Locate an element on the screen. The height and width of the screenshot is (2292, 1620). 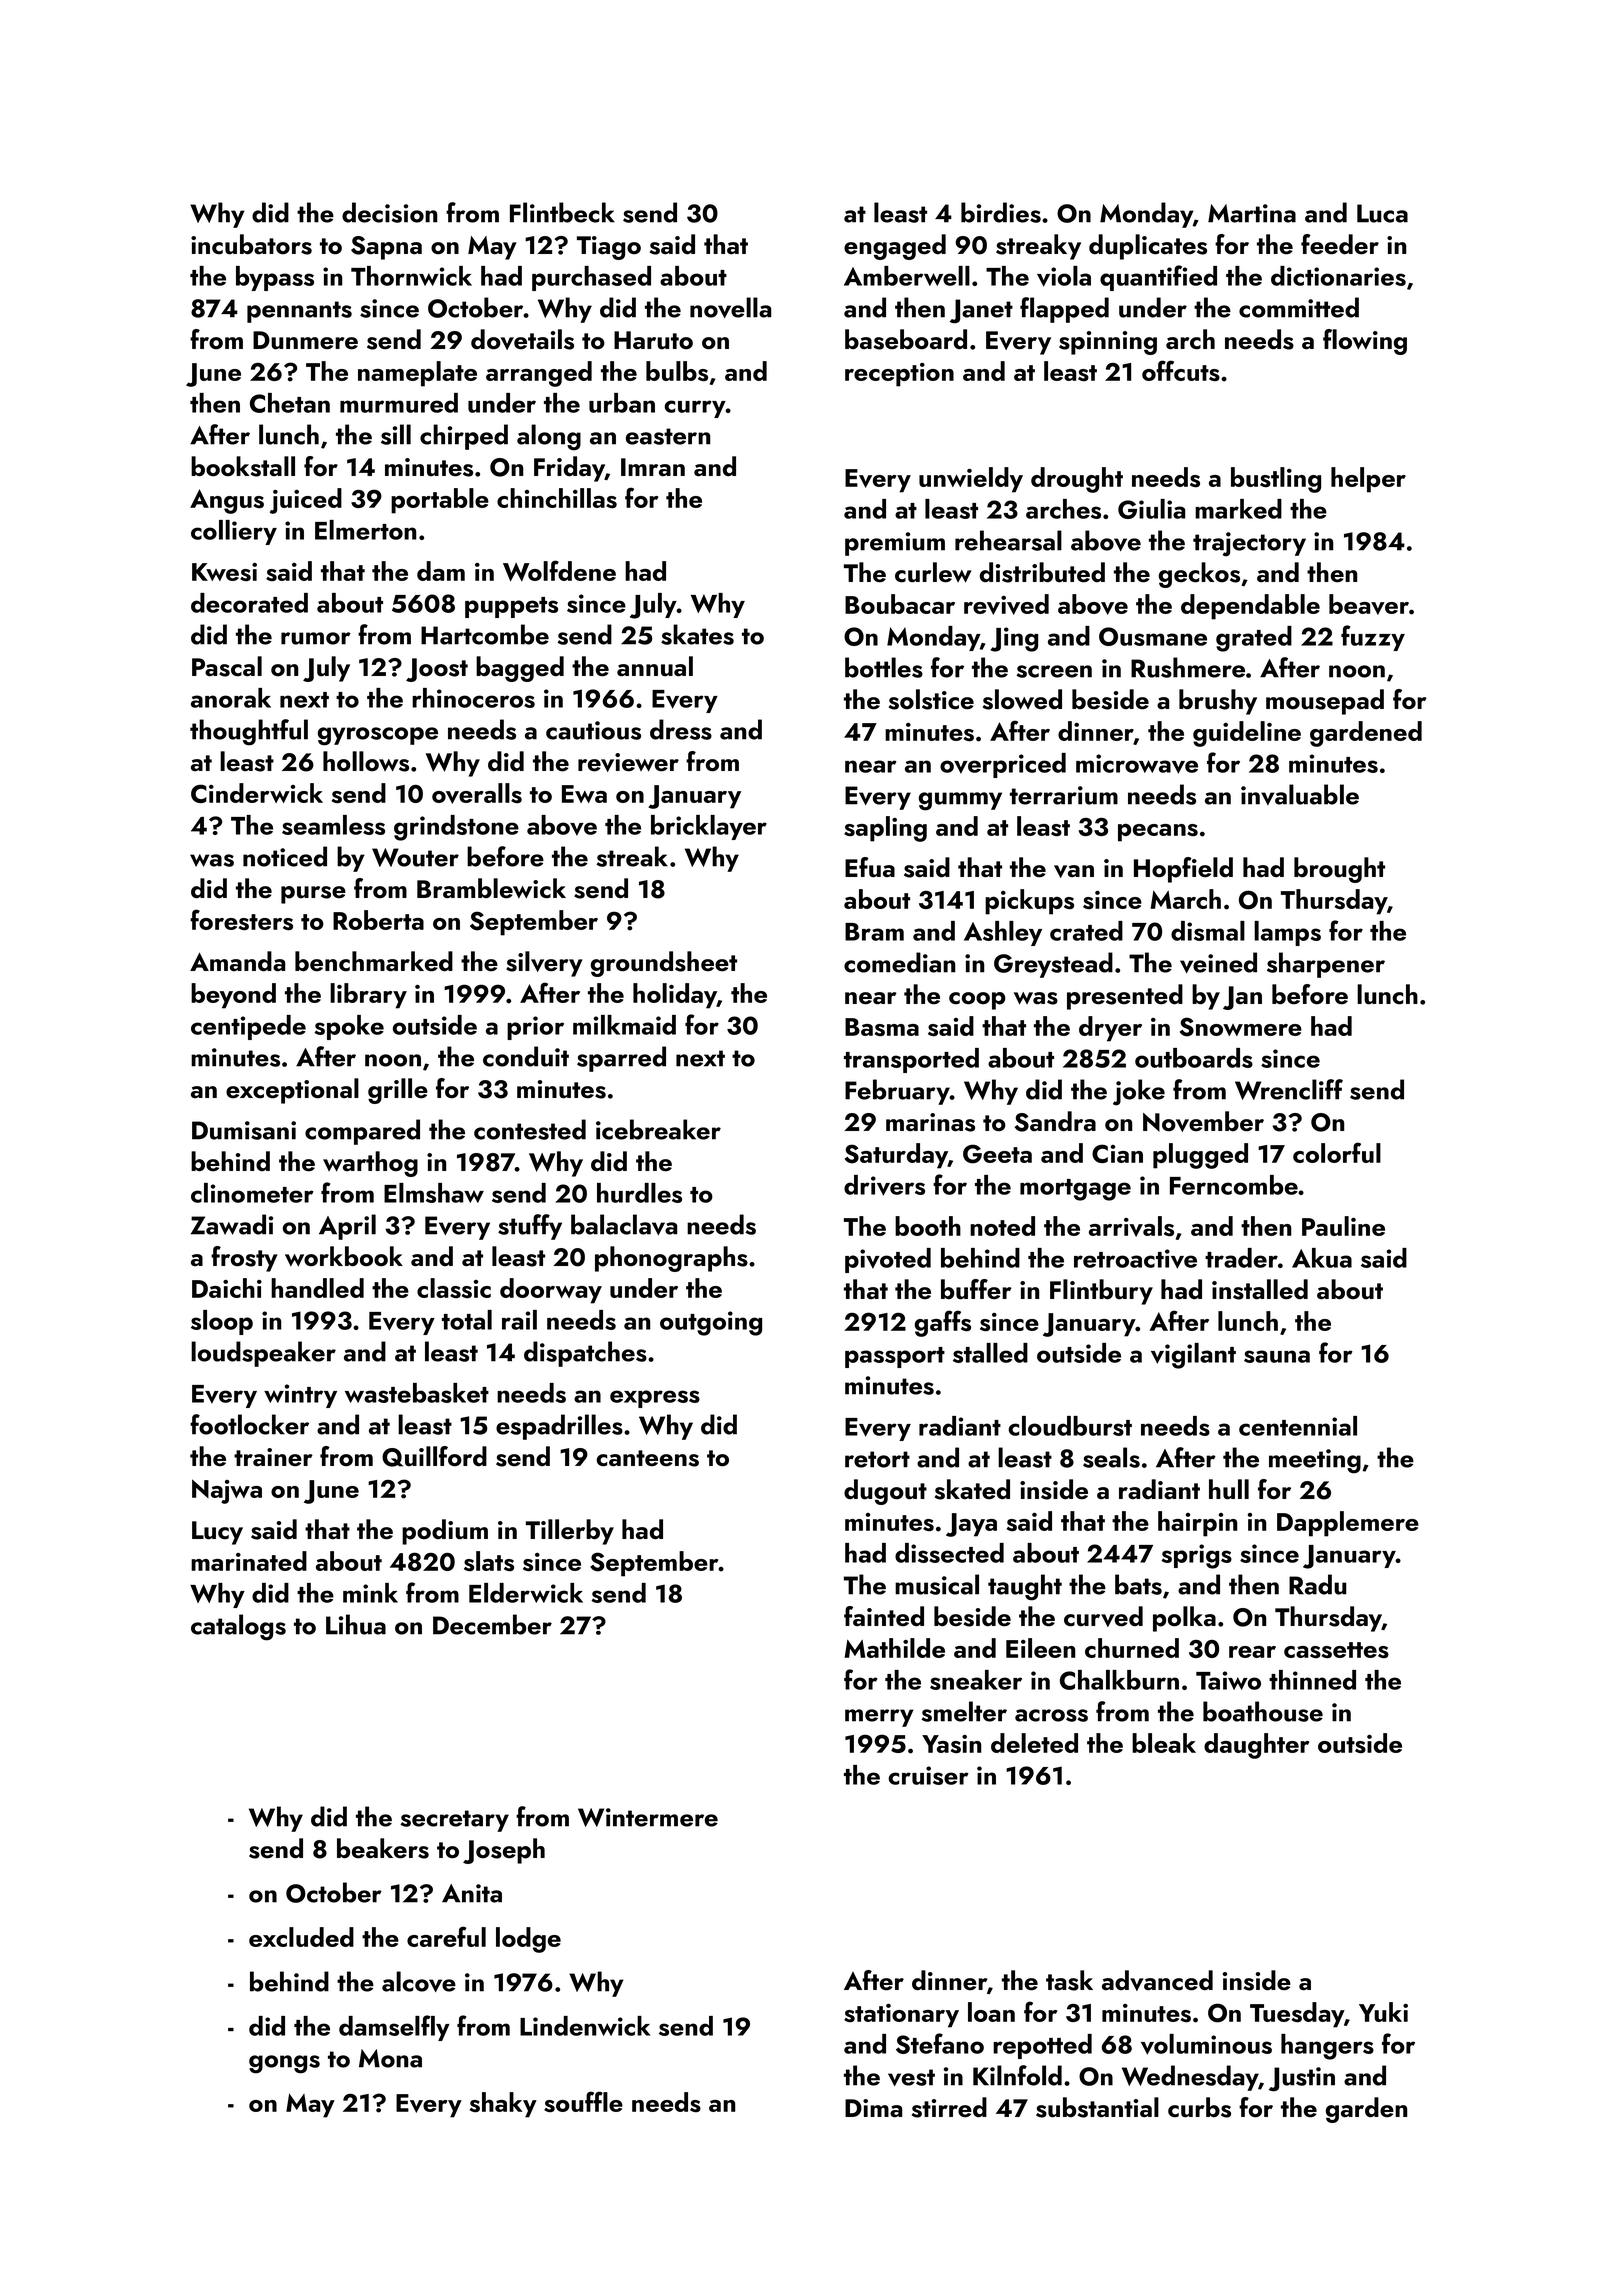
sharpener is located at coordinates (1326, 965).
